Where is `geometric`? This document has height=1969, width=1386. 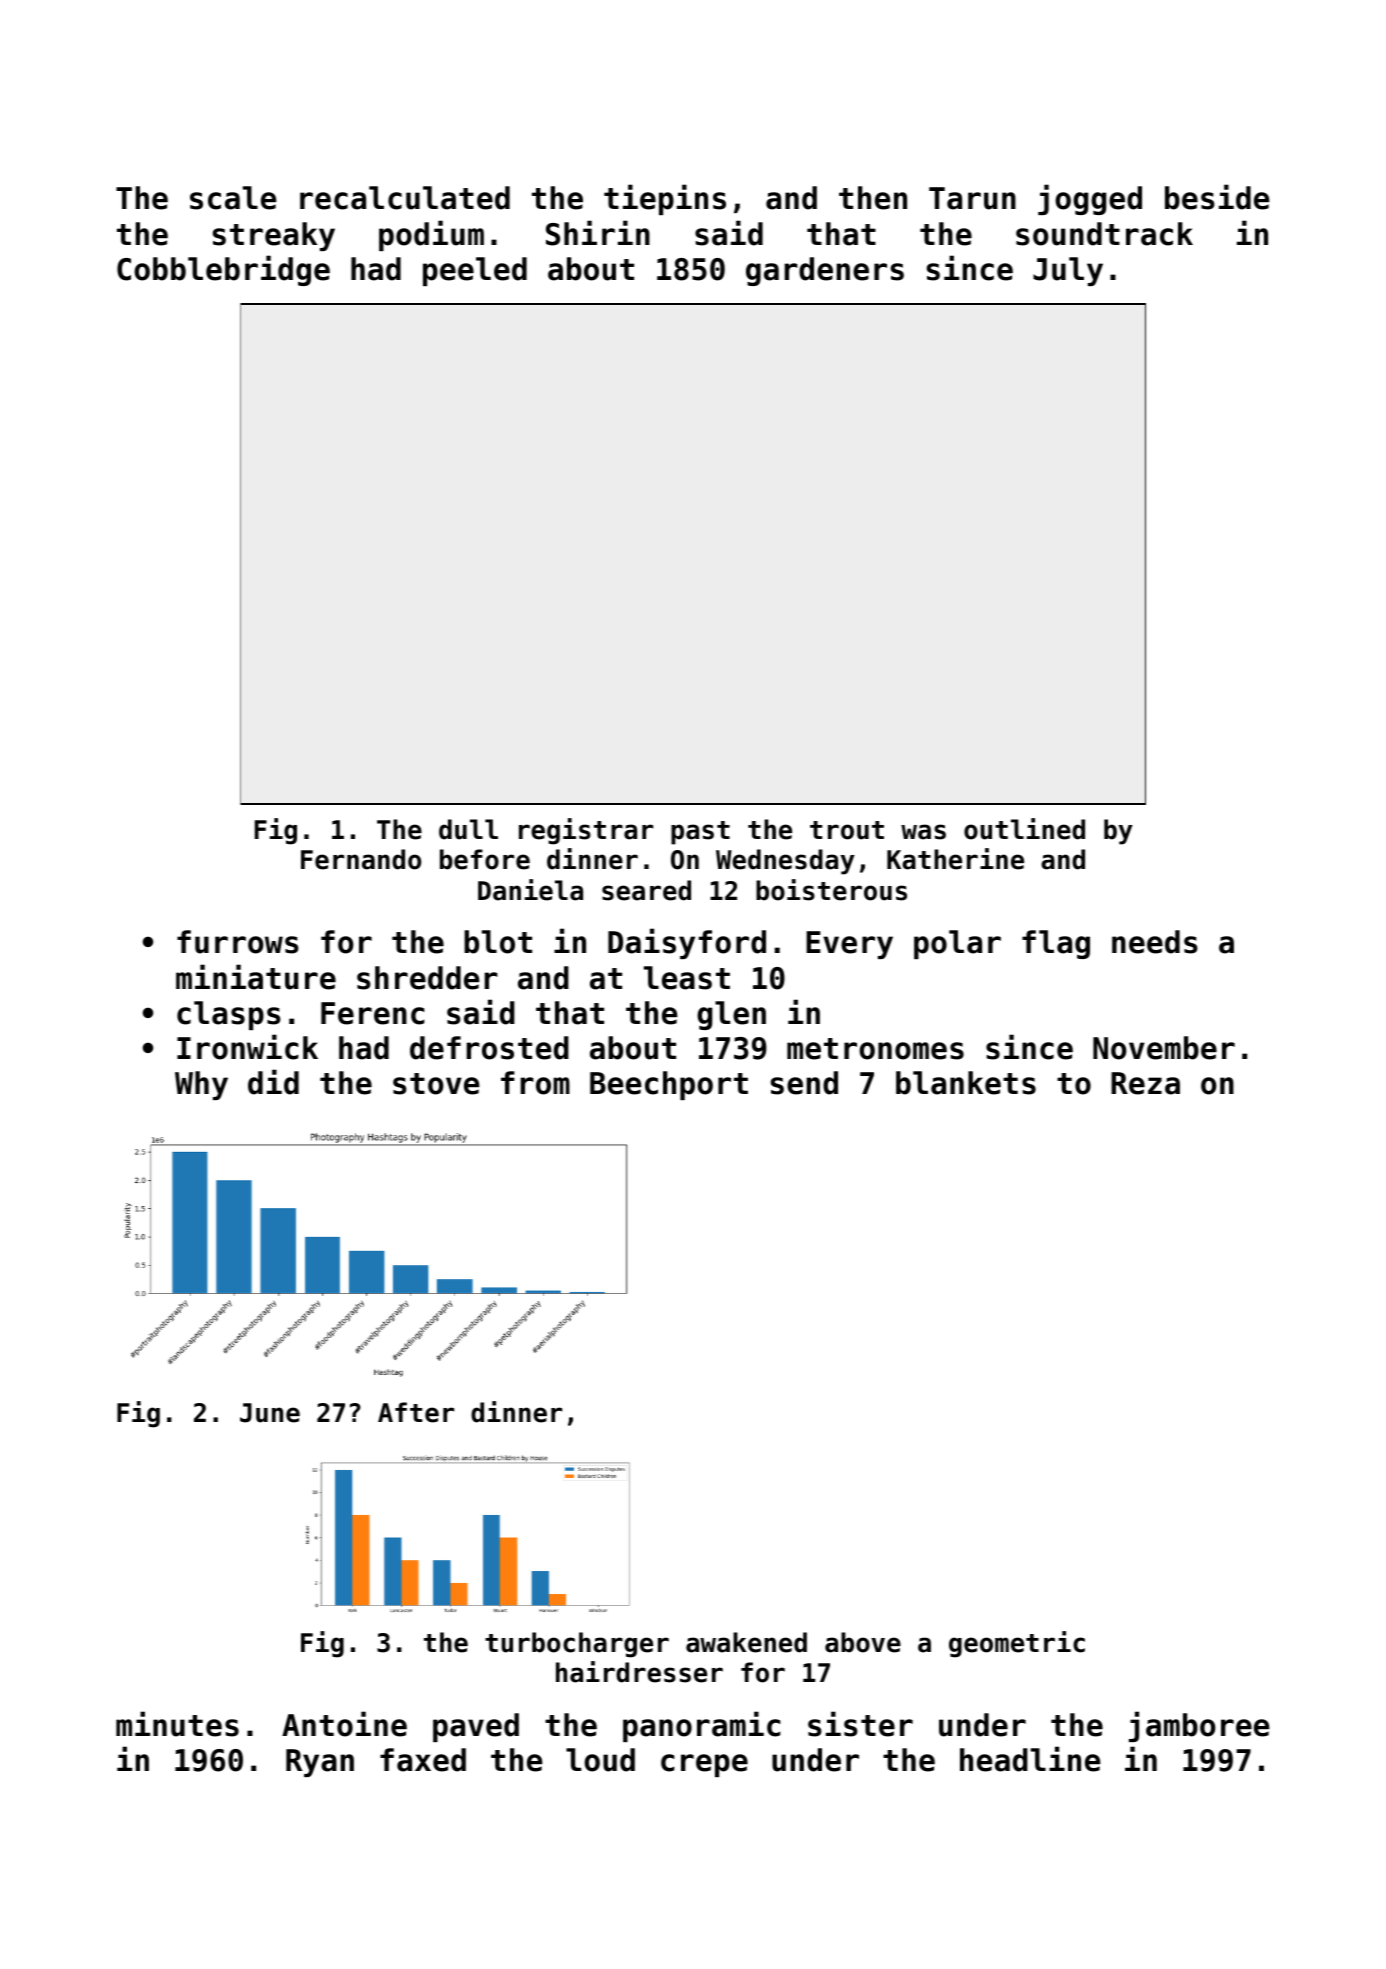
geometric is located at coordinates (1017, 1644).
